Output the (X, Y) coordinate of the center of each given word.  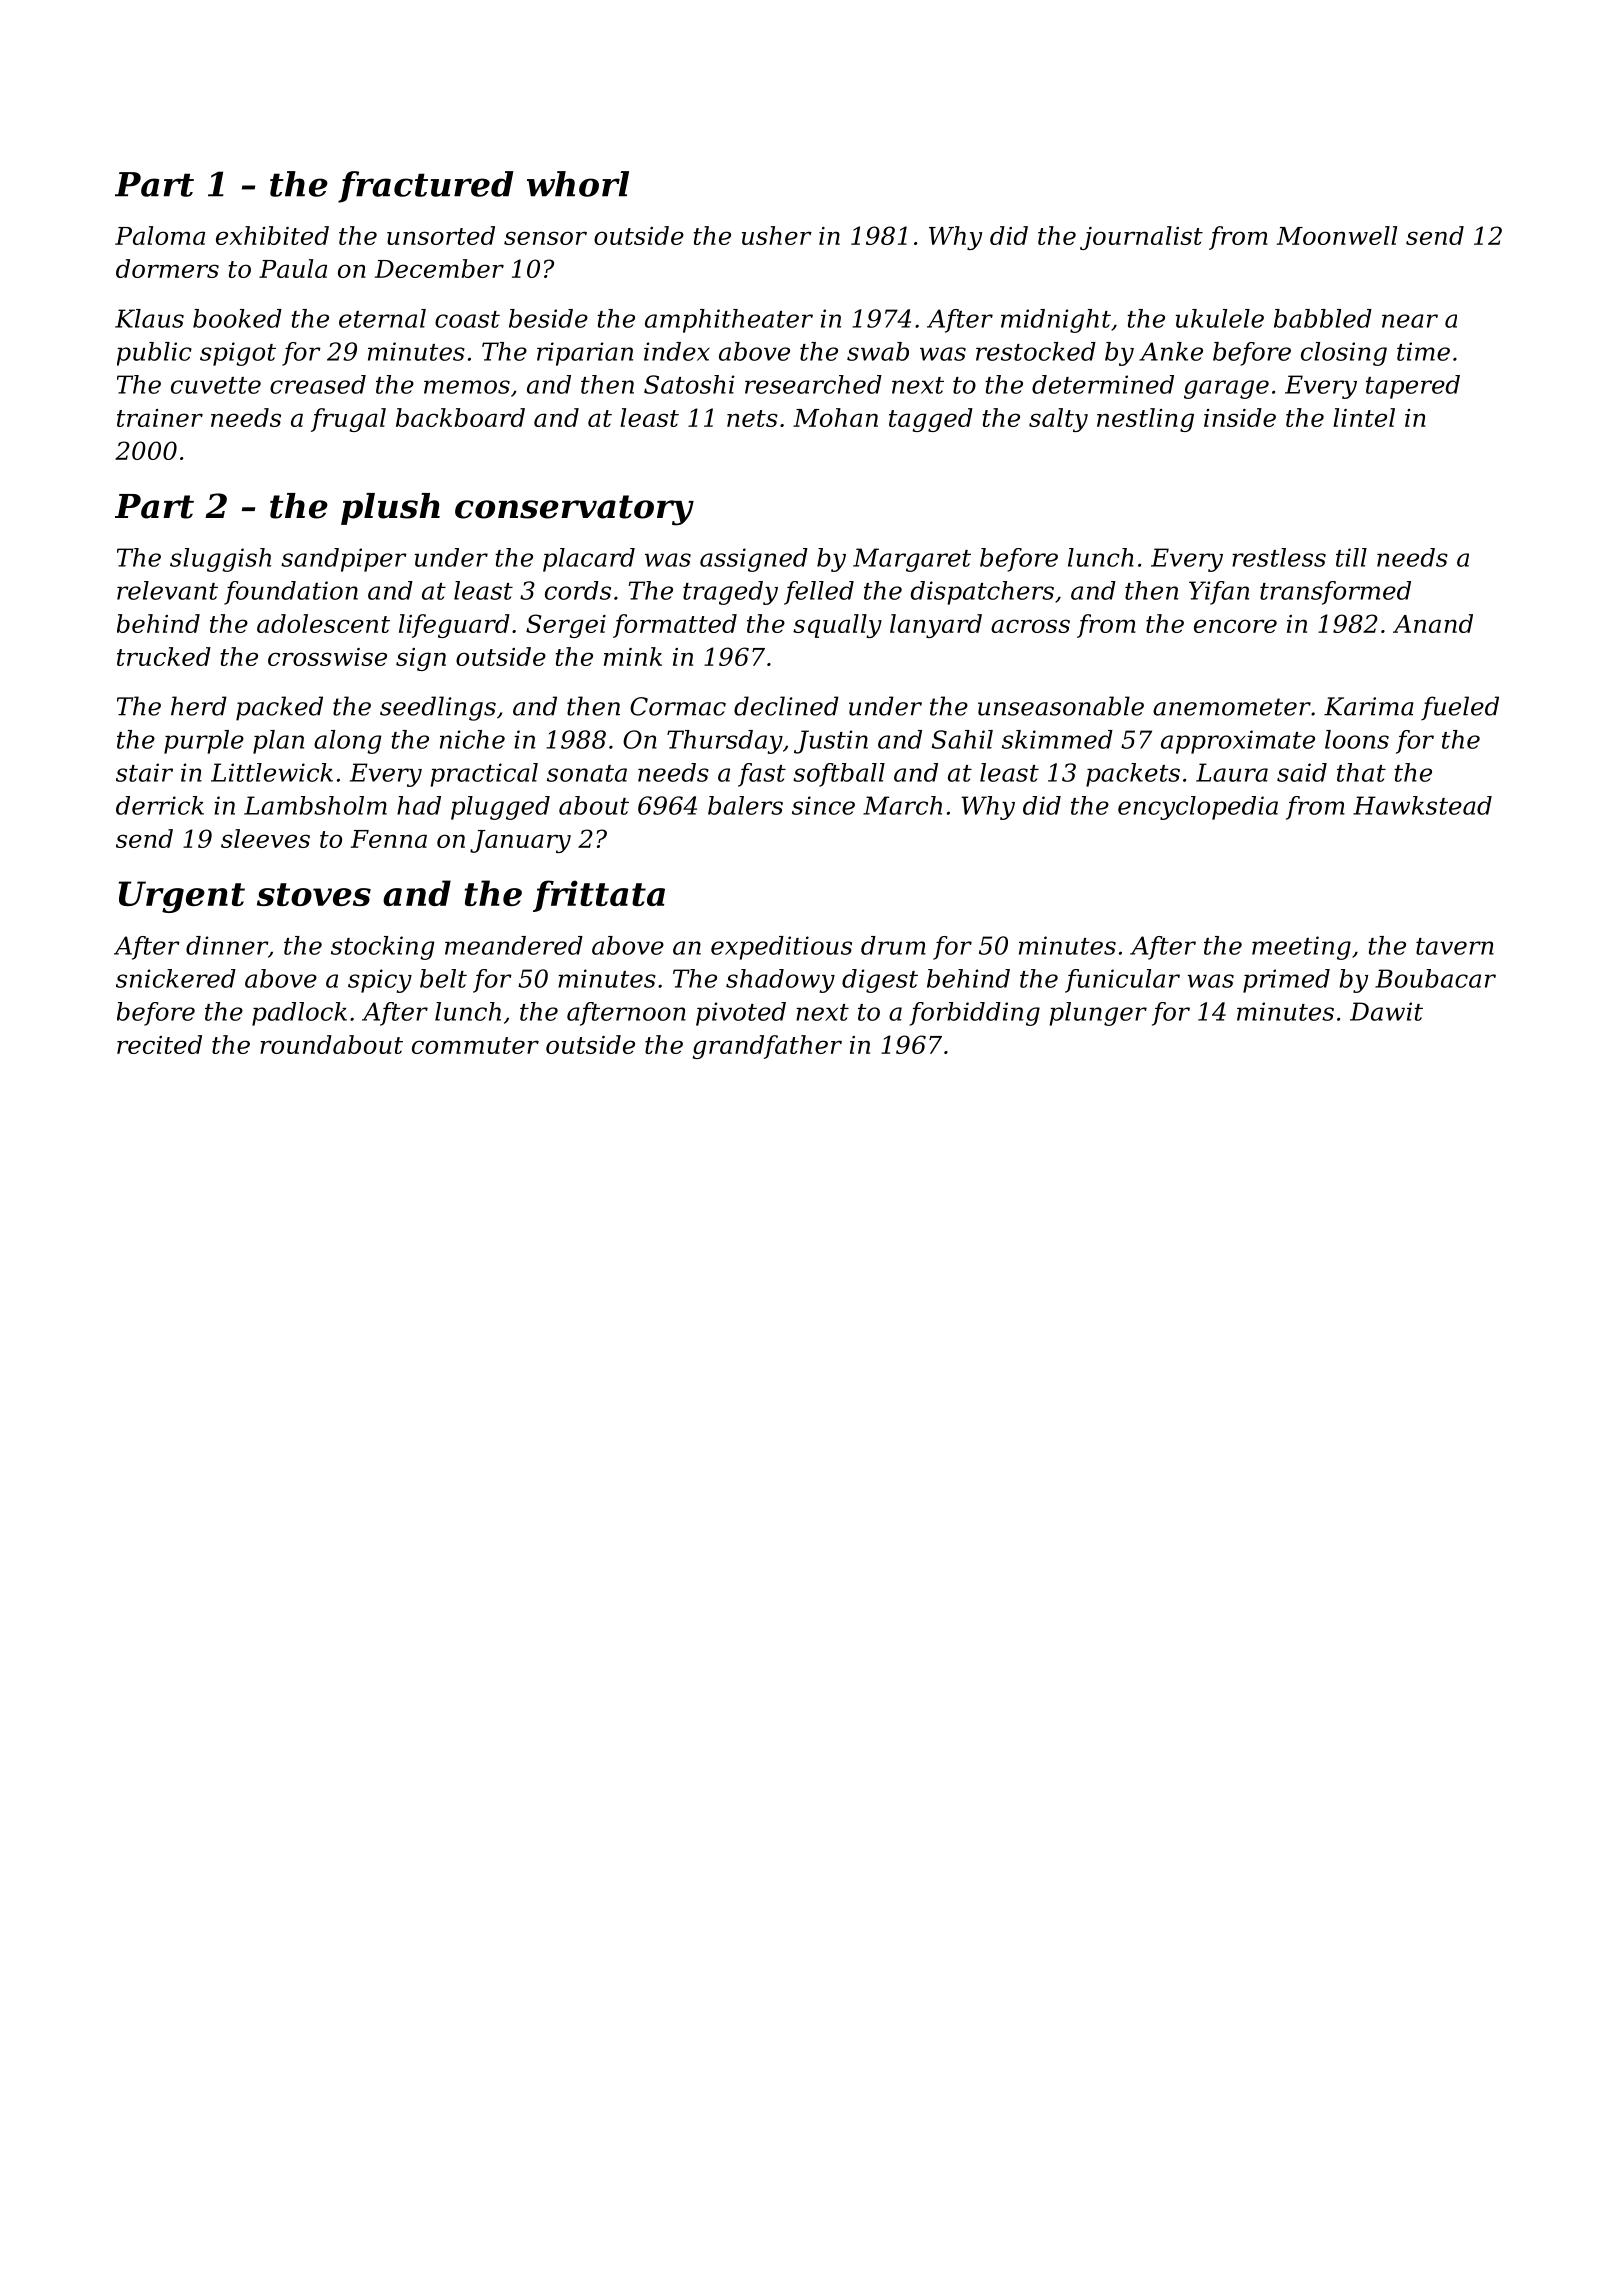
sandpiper (344, 560)
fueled (1460, 708)
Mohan (835, 417)
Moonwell (1337, 235)
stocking (382, 948)
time (1423, 351)
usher (777, 235)
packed (279, 708)
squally (837, 626)
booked (237, 318)
